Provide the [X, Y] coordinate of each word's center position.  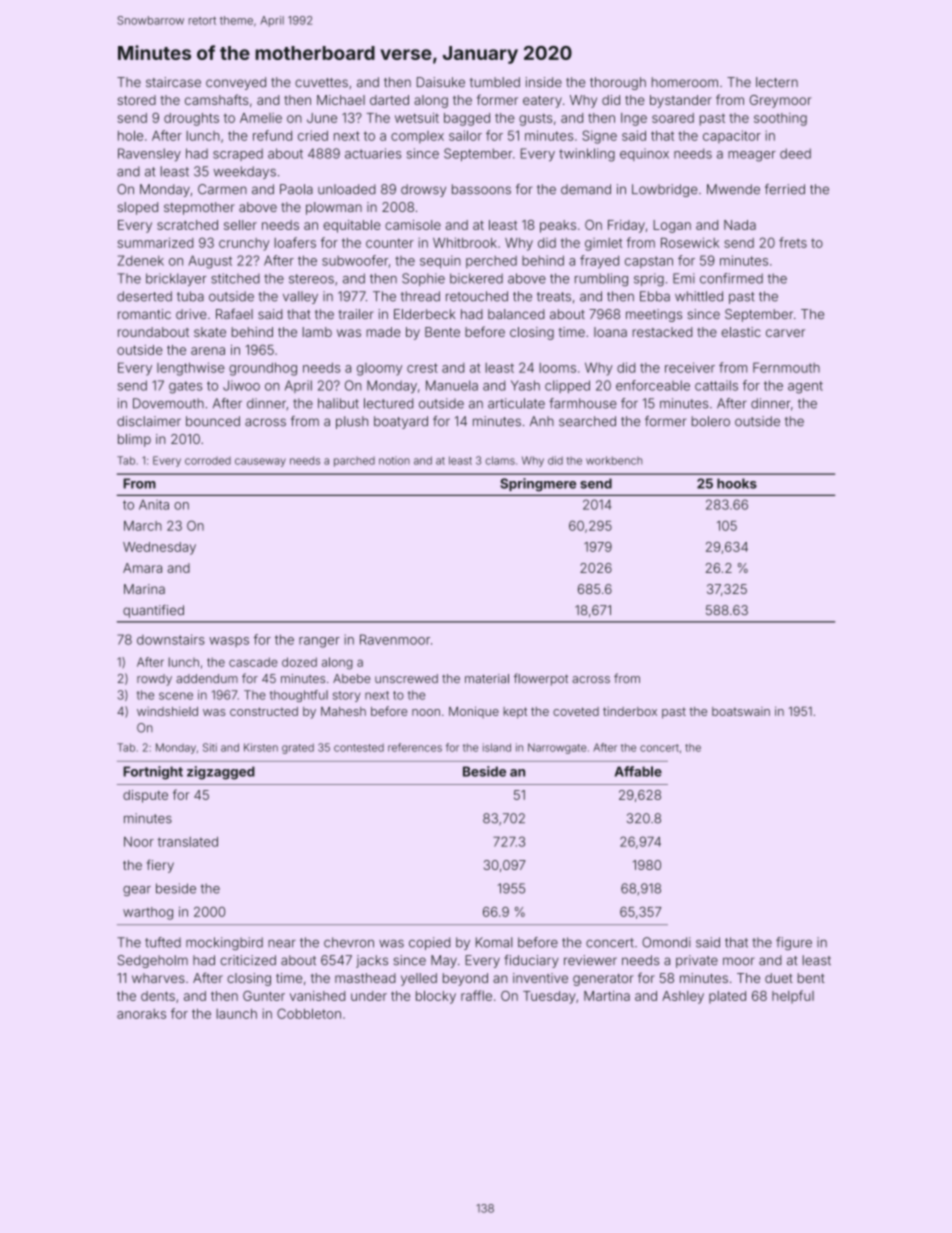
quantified [153, 611]
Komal [494, 942]
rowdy [154, 680]
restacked [662, 332]
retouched [477, 296]
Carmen [222, 189]
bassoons [481, 189]
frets [793, 242]
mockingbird [224, 943]
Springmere [538, 485]
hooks [737, 483]
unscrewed [406, 678]
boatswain [741, 711]
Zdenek [141, 260]
